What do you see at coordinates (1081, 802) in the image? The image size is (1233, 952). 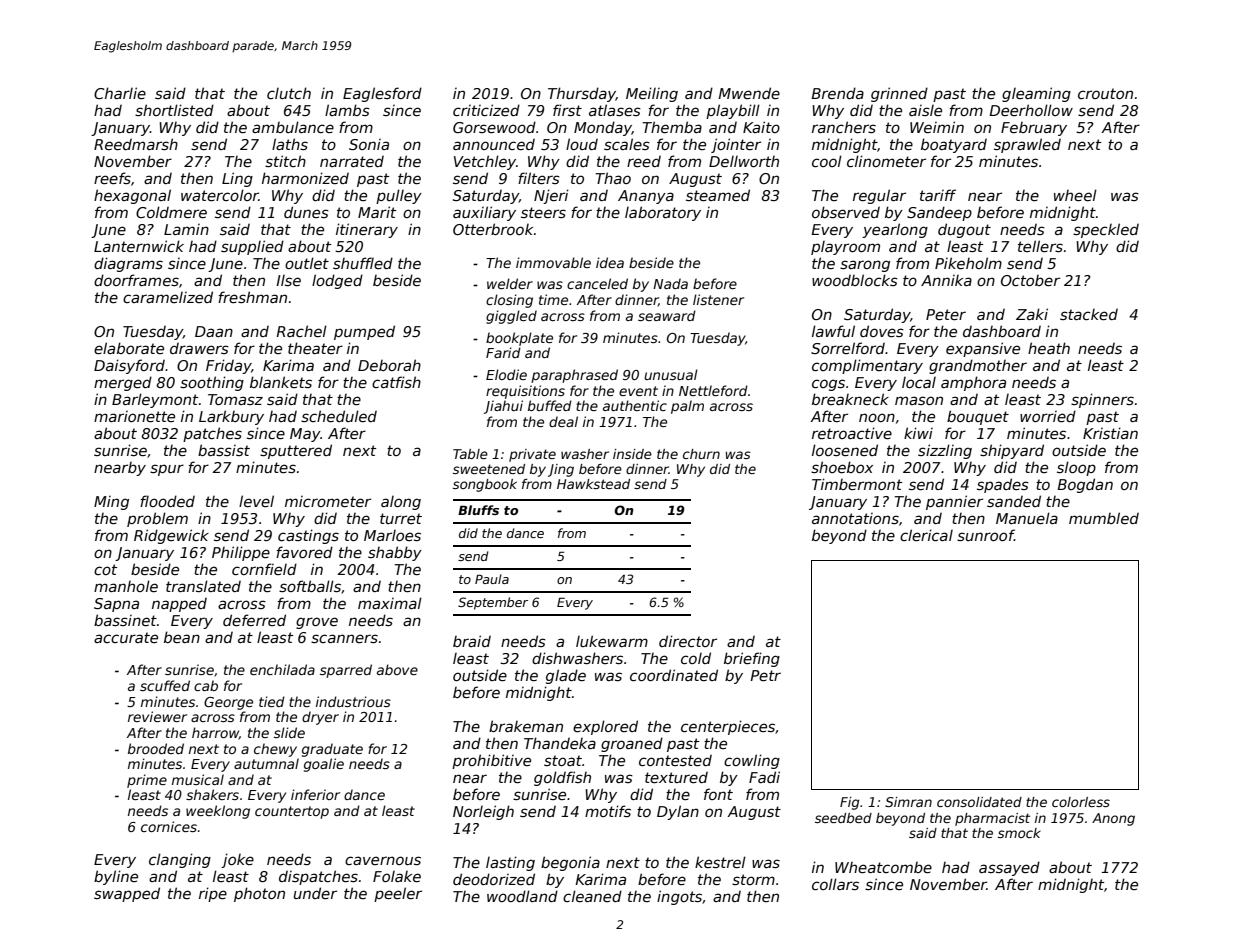 I see `colorless` at bounding box center [1081, 802].
